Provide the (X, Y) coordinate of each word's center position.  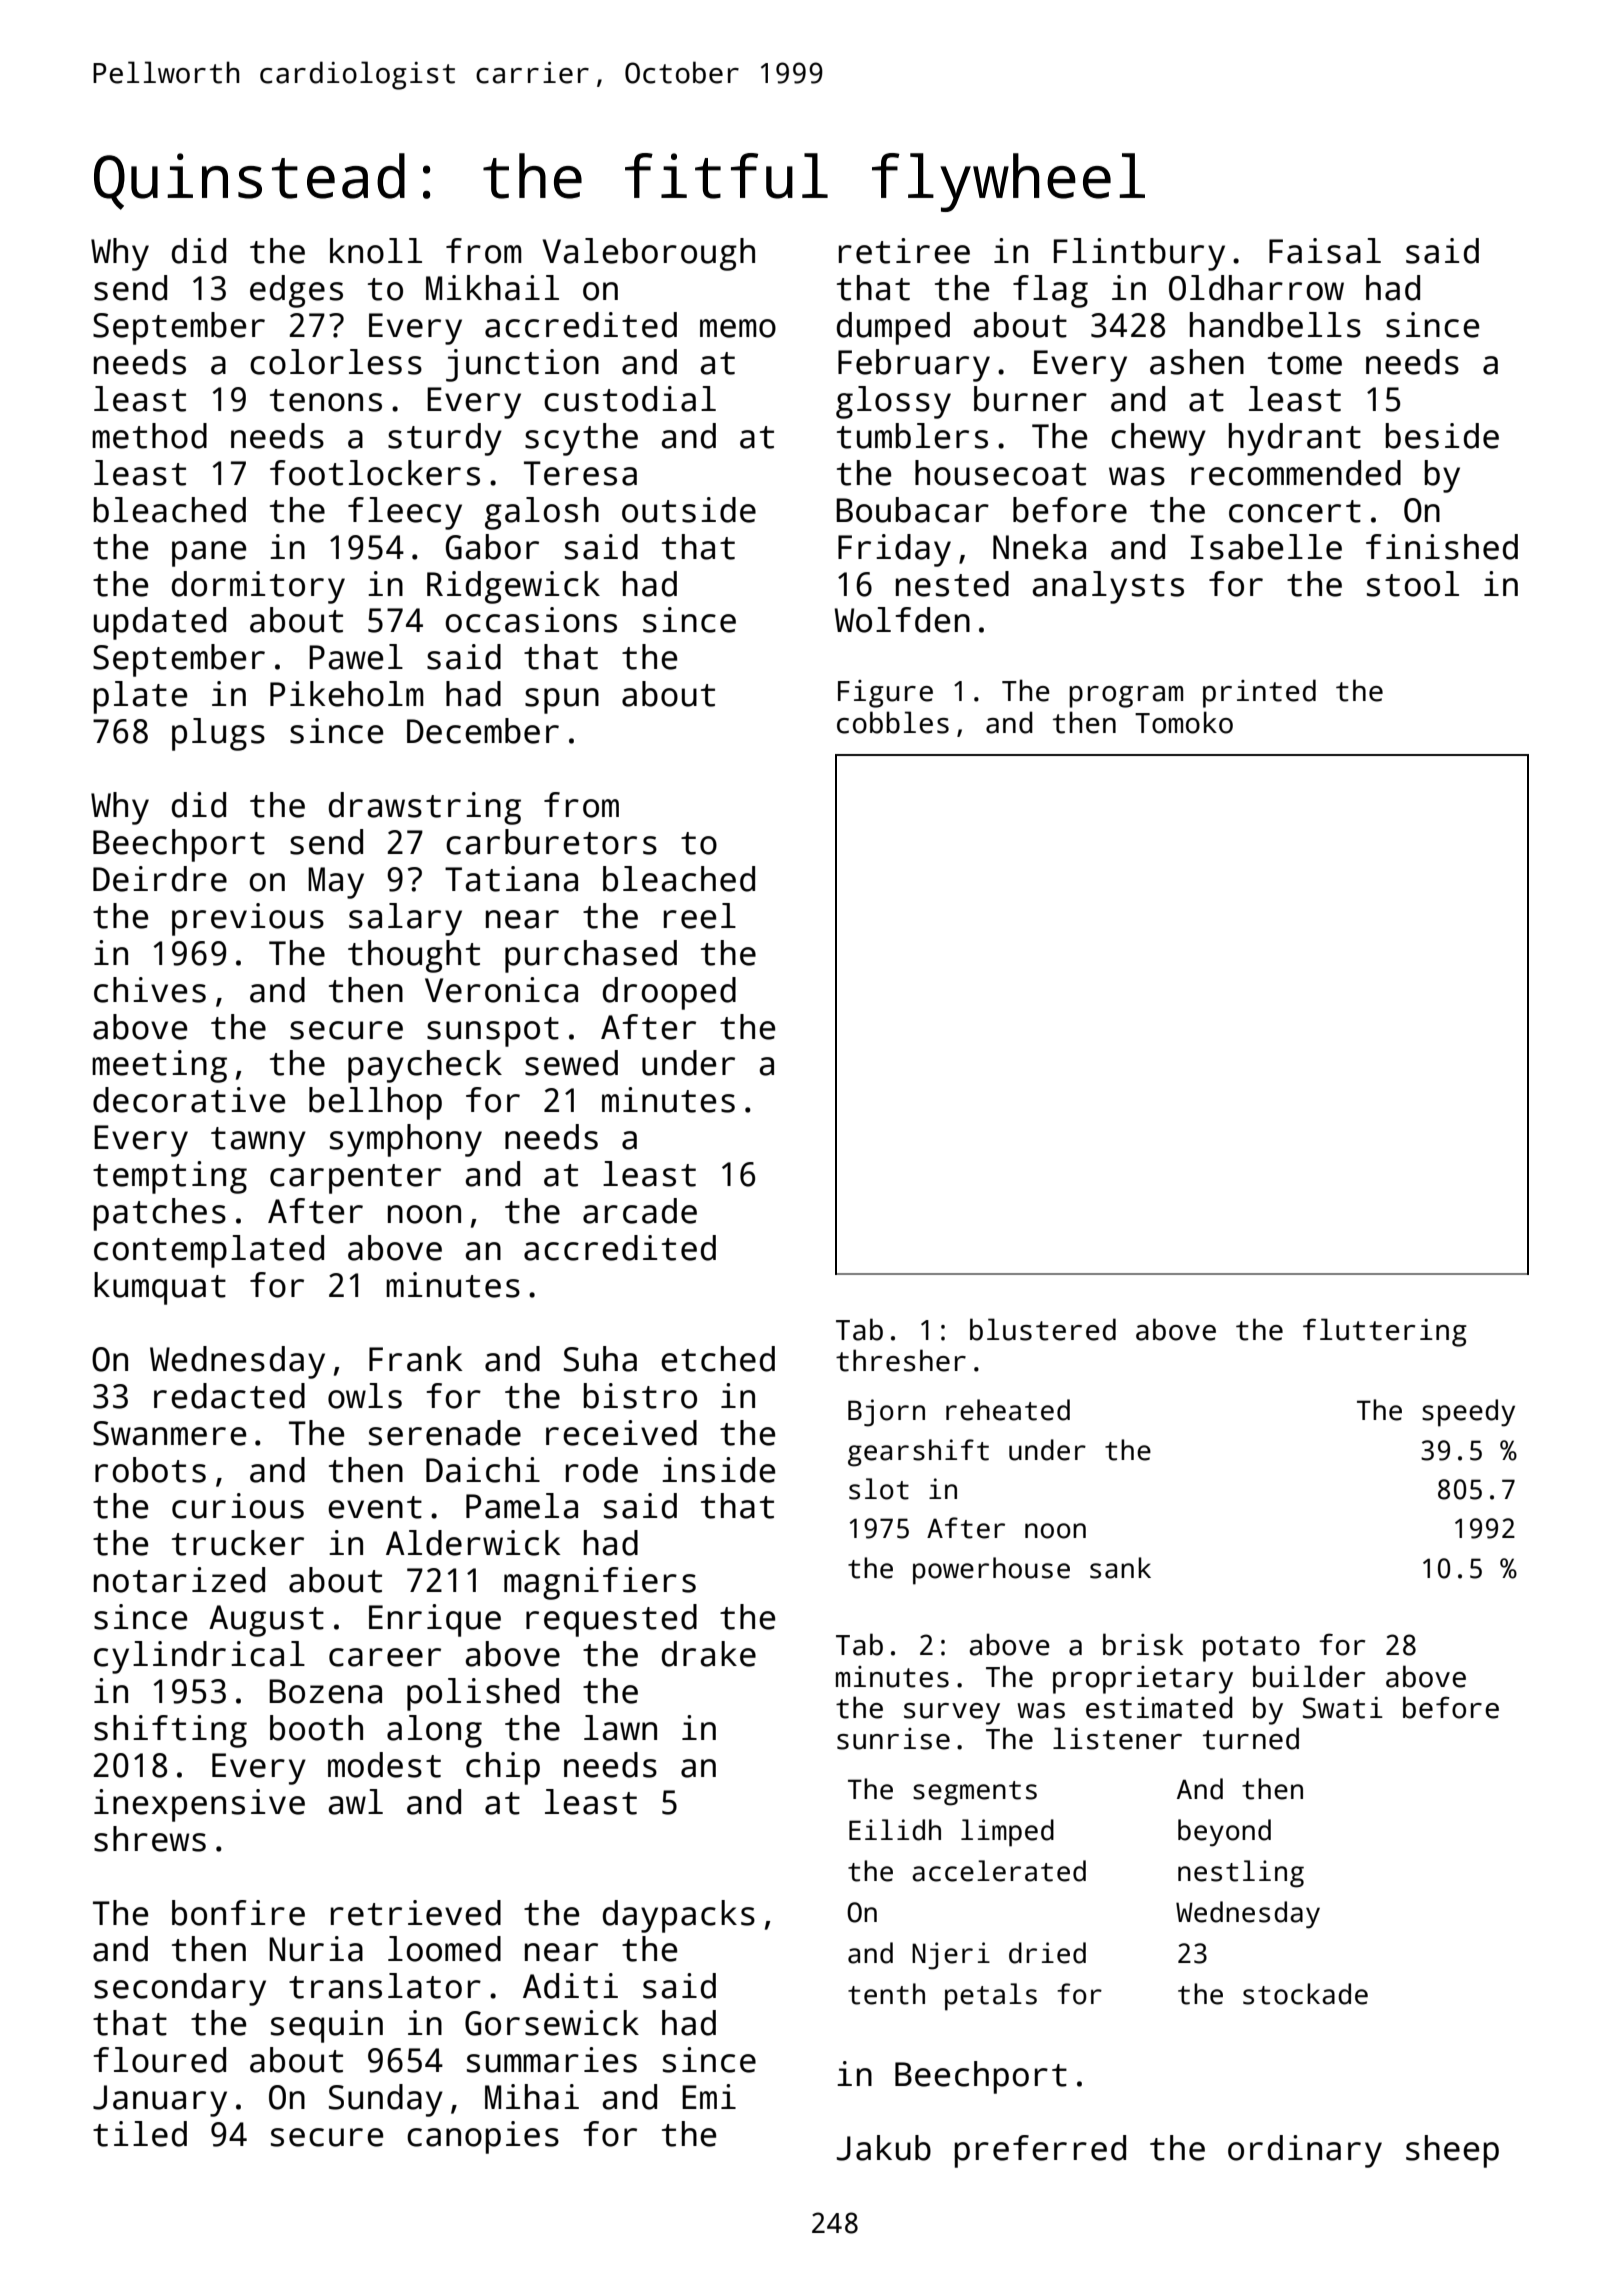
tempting (170, 1177)
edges (296, 291)
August (266, 1621)
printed (1259, 693)
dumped (893, 328)
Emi (709, 2096)
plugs (218, 734)
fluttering (1385, 1332)
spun (562, 701)
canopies (483, 2137)
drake (709, 1654)
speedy (1468, 1413)
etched (718, 1359)
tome (1305, 363)
